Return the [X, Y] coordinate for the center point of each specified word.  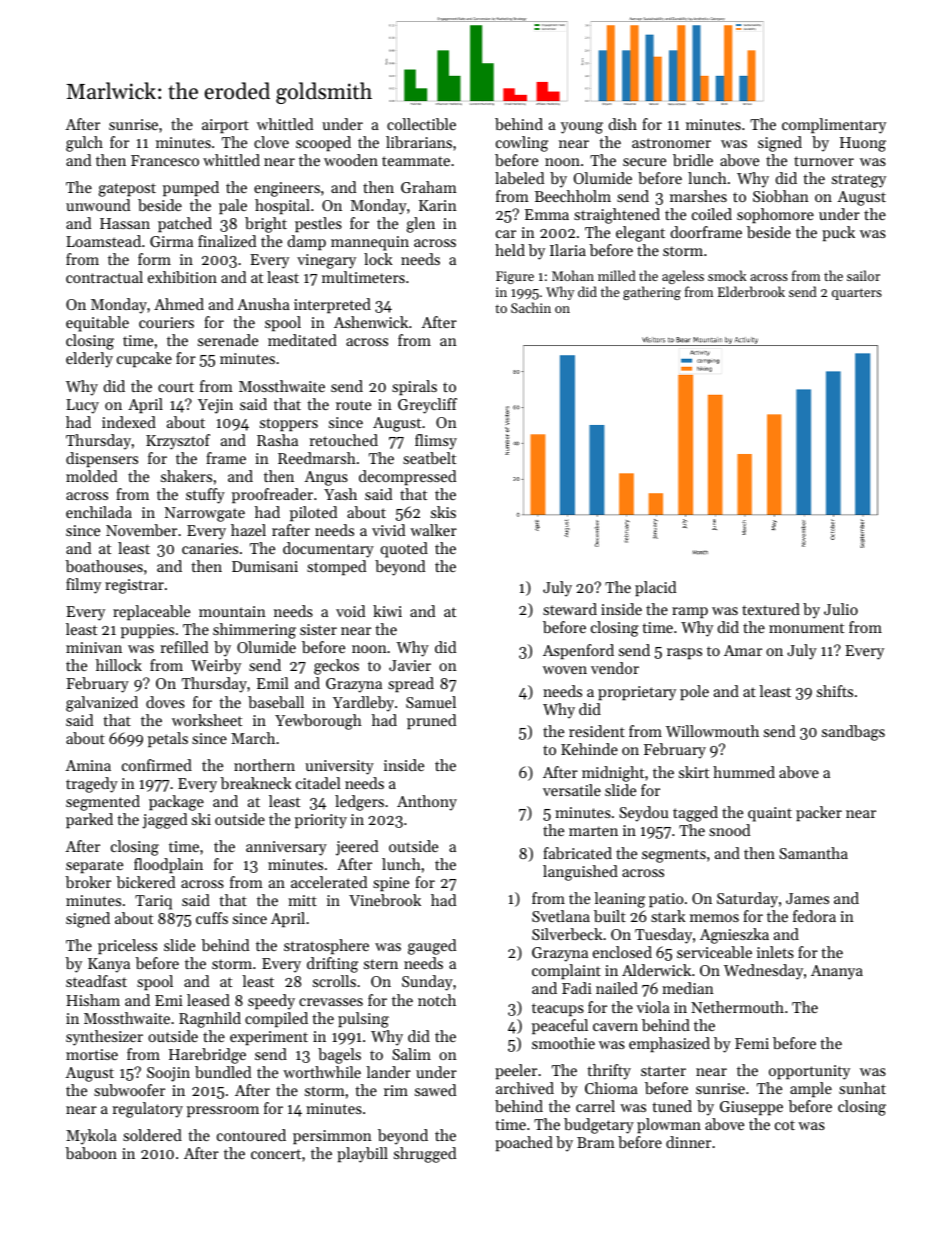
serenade [228, 340]
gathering [652, 293]
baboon [91, 1153]
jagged [164, 821]
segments [674, 856]
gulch [84, 144]
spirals [414, 387]
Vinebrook [385, 900]
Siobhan [781, 196]
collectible [421, 124]
